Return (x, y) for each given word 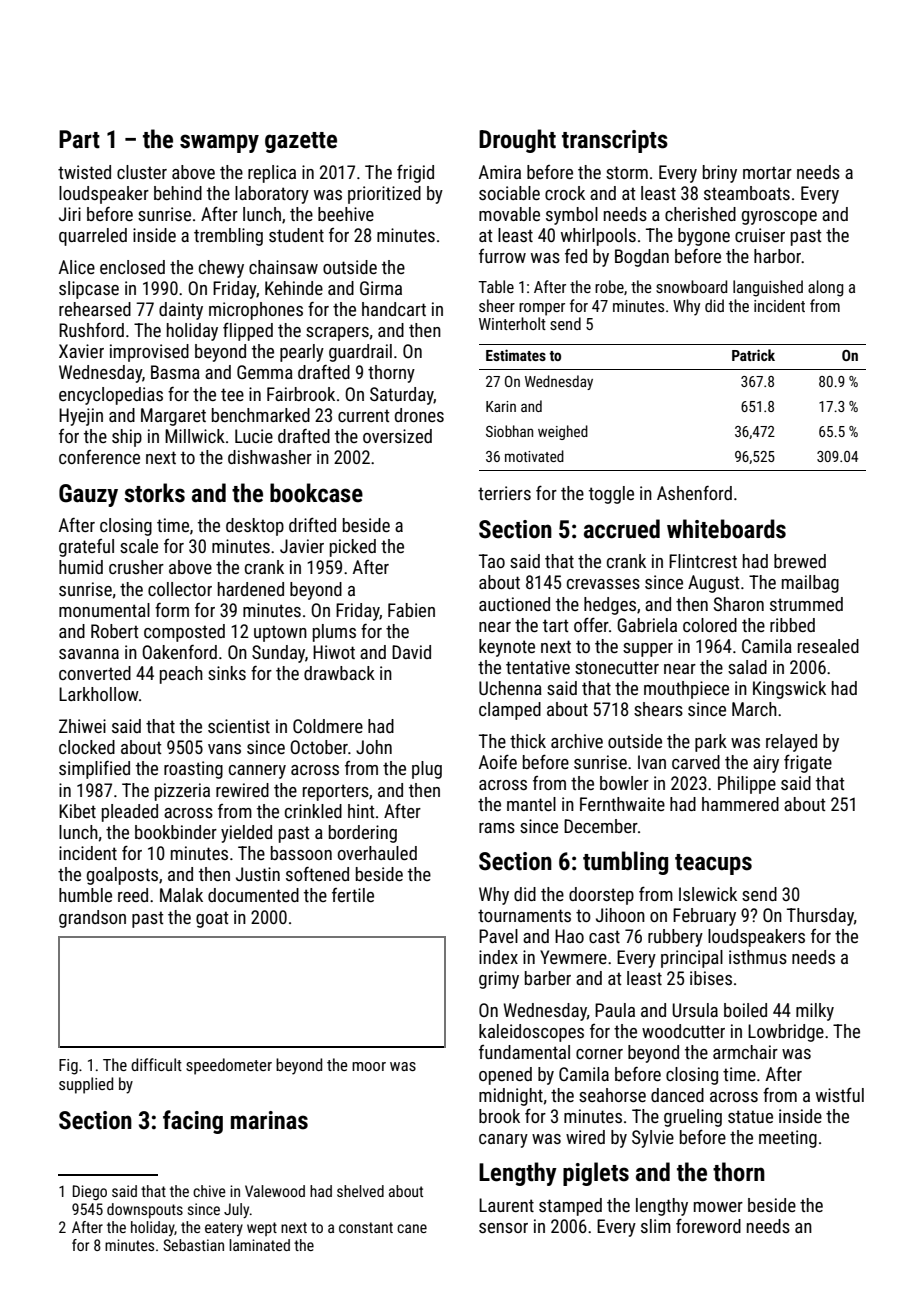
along (825, 288)
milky (815, 1012)
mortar (767, 172)
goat (212, 919)
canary (503, 1141)
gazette (301, 142)
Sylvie (653, 1139)
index (498, 957)
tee (232, 394)
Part (79, 139)
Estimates (516, 355)
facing (193, 1122)
